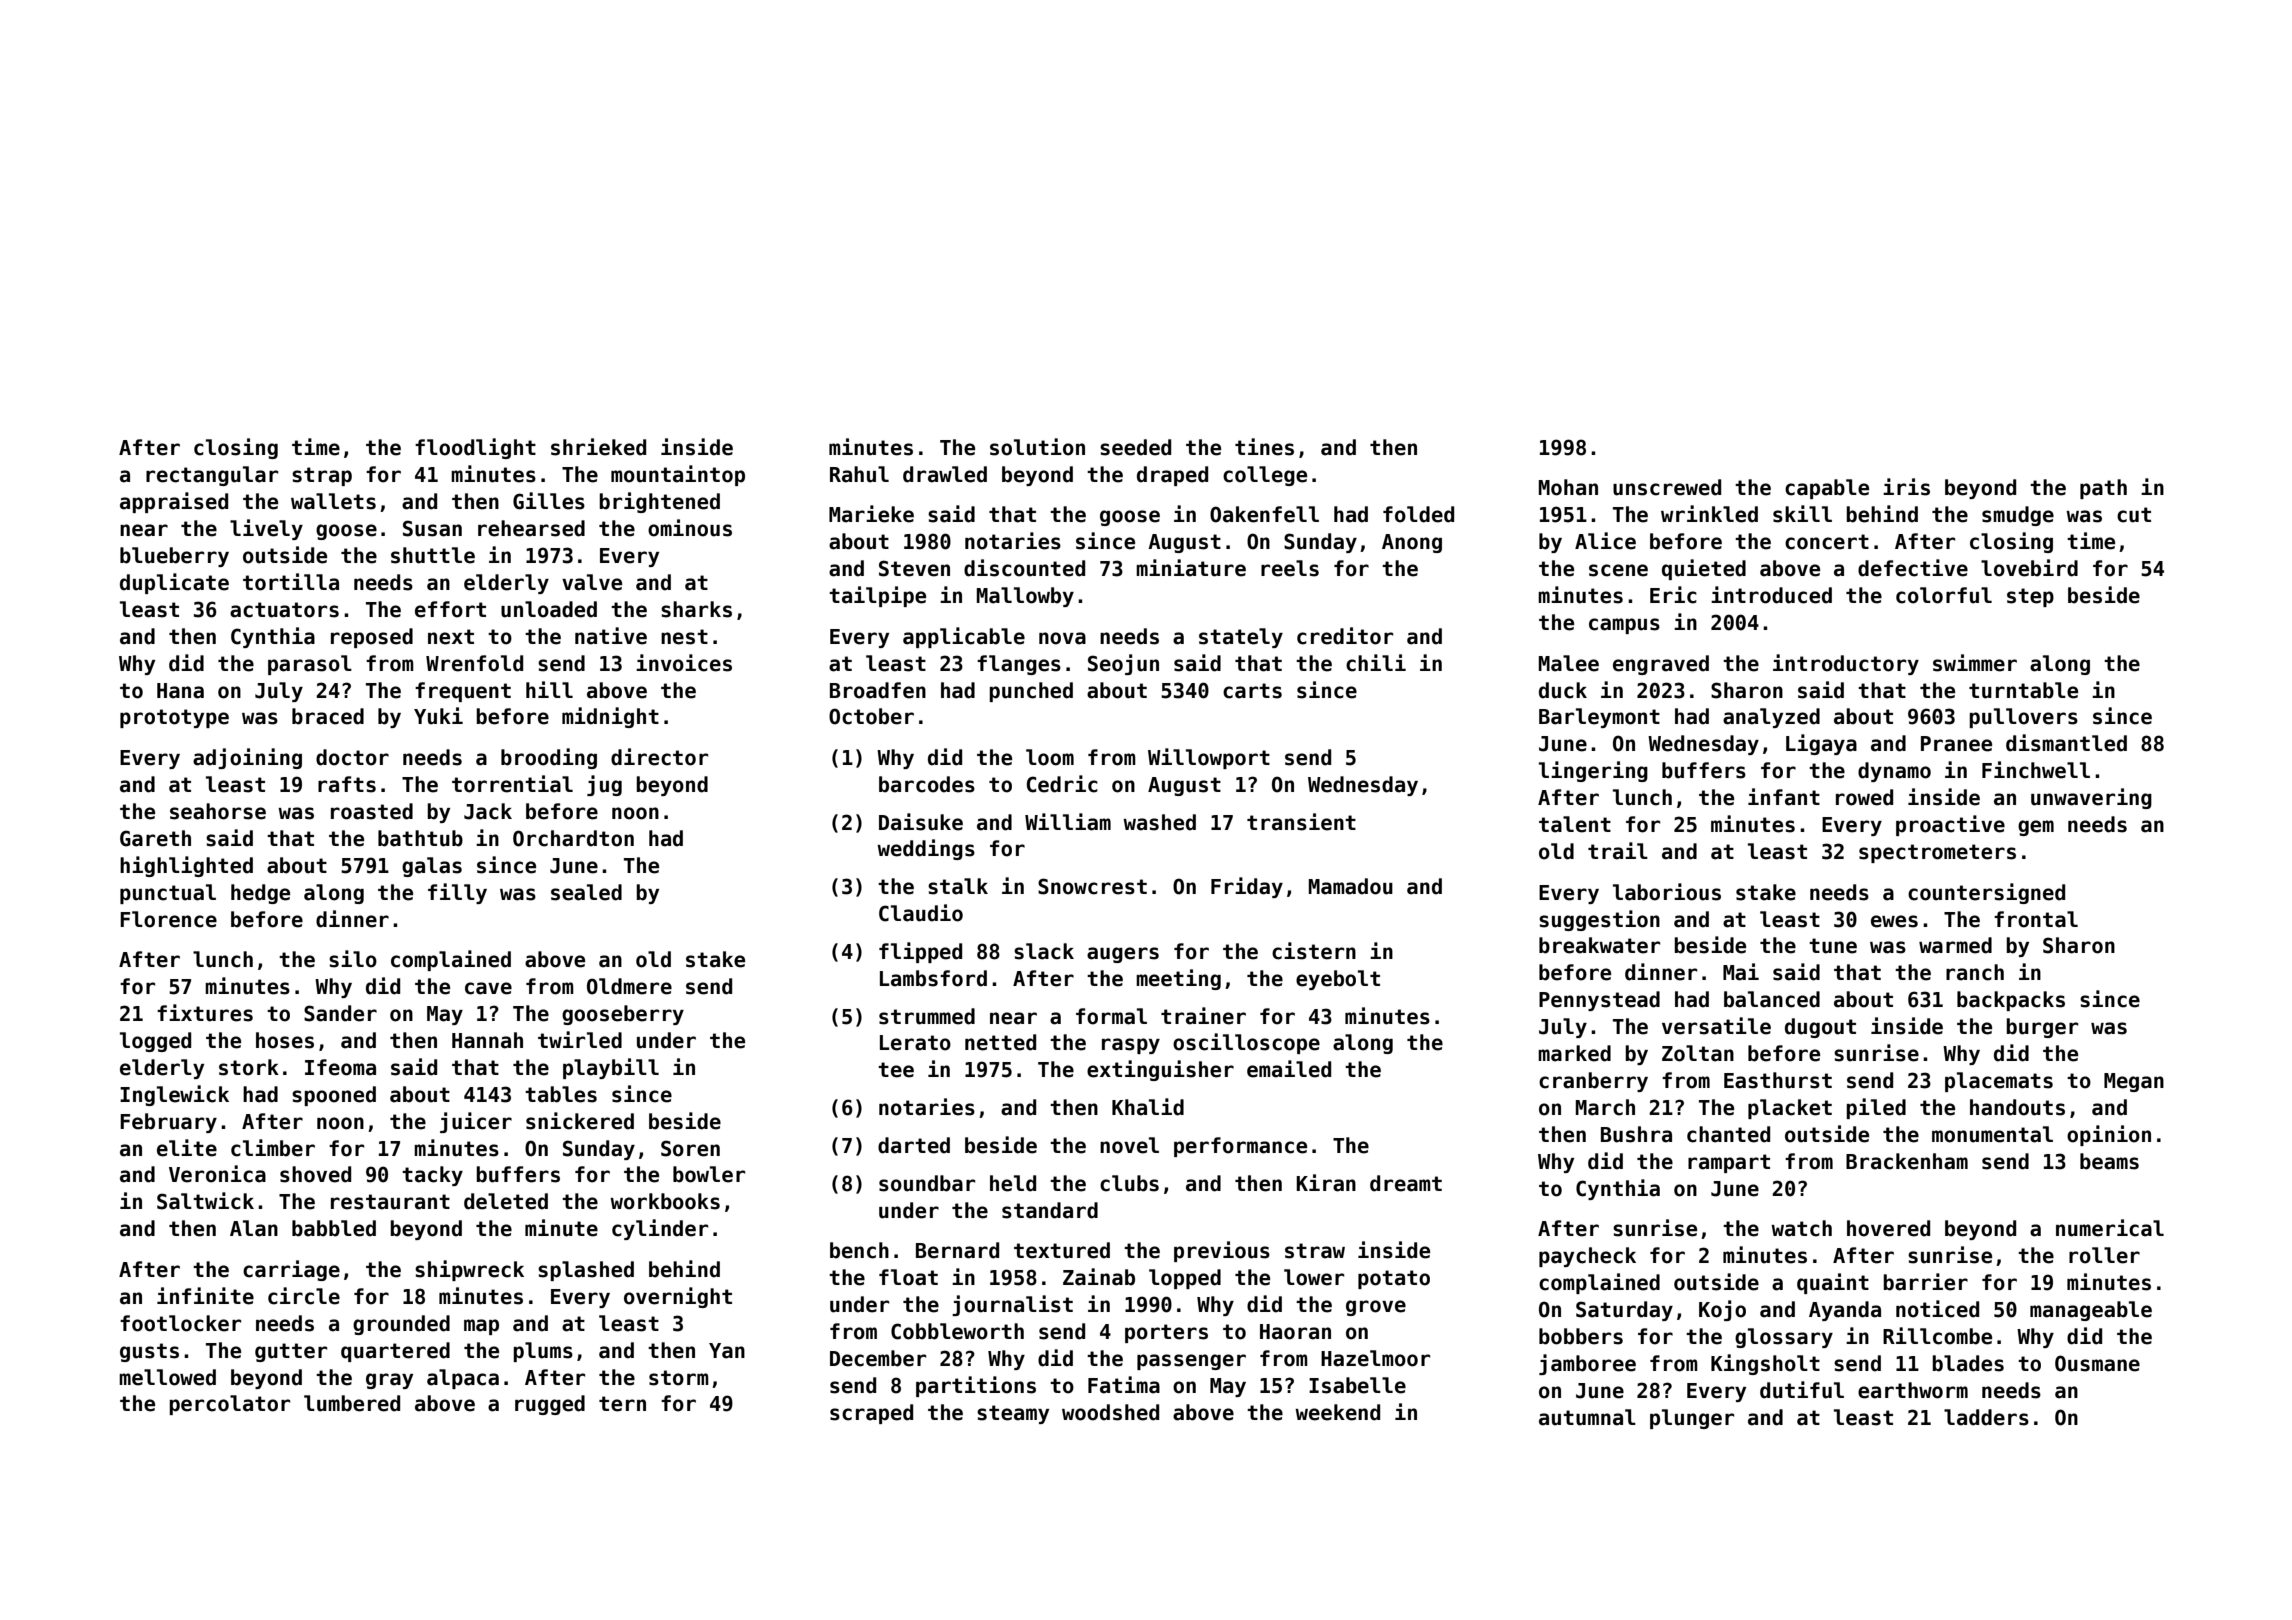 The image size is (2292, 1620). Describe the element at coordinates (1159, 822) in the screenshot. I see `washed` at that location.
